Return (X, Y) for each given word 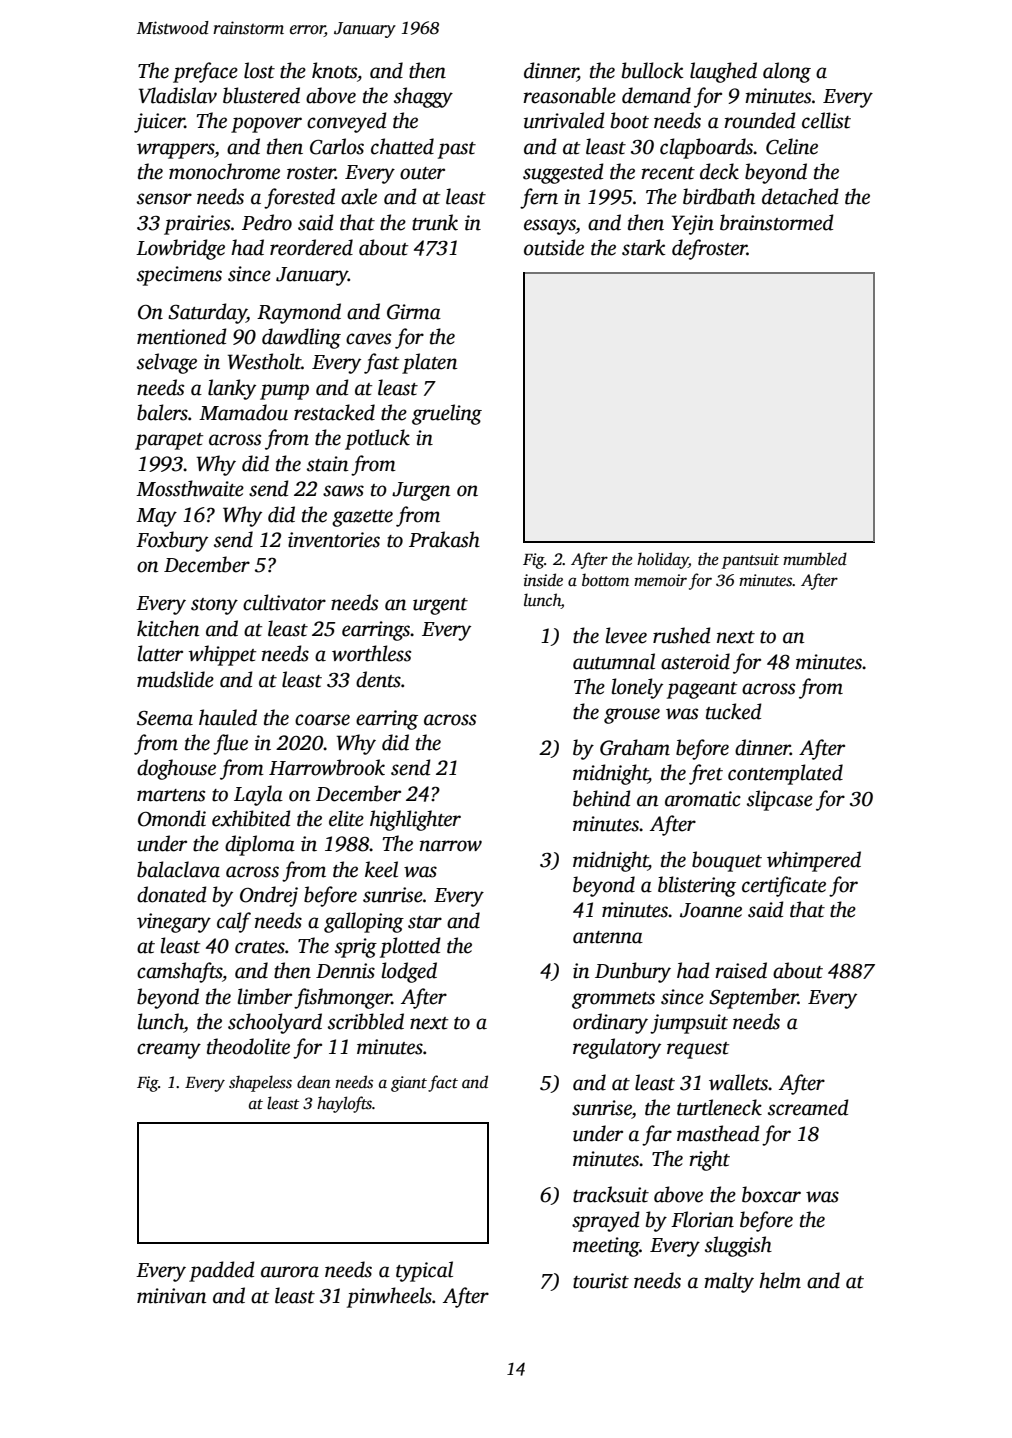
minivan (171, 1296)
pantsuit (750, 561)
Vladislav (178, 95)
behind (602, 798)
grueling (447, 414)
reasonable (569, 95)
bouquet (727, 861)
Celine (792, 146)
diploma (260, 845)
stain (327, 464)
